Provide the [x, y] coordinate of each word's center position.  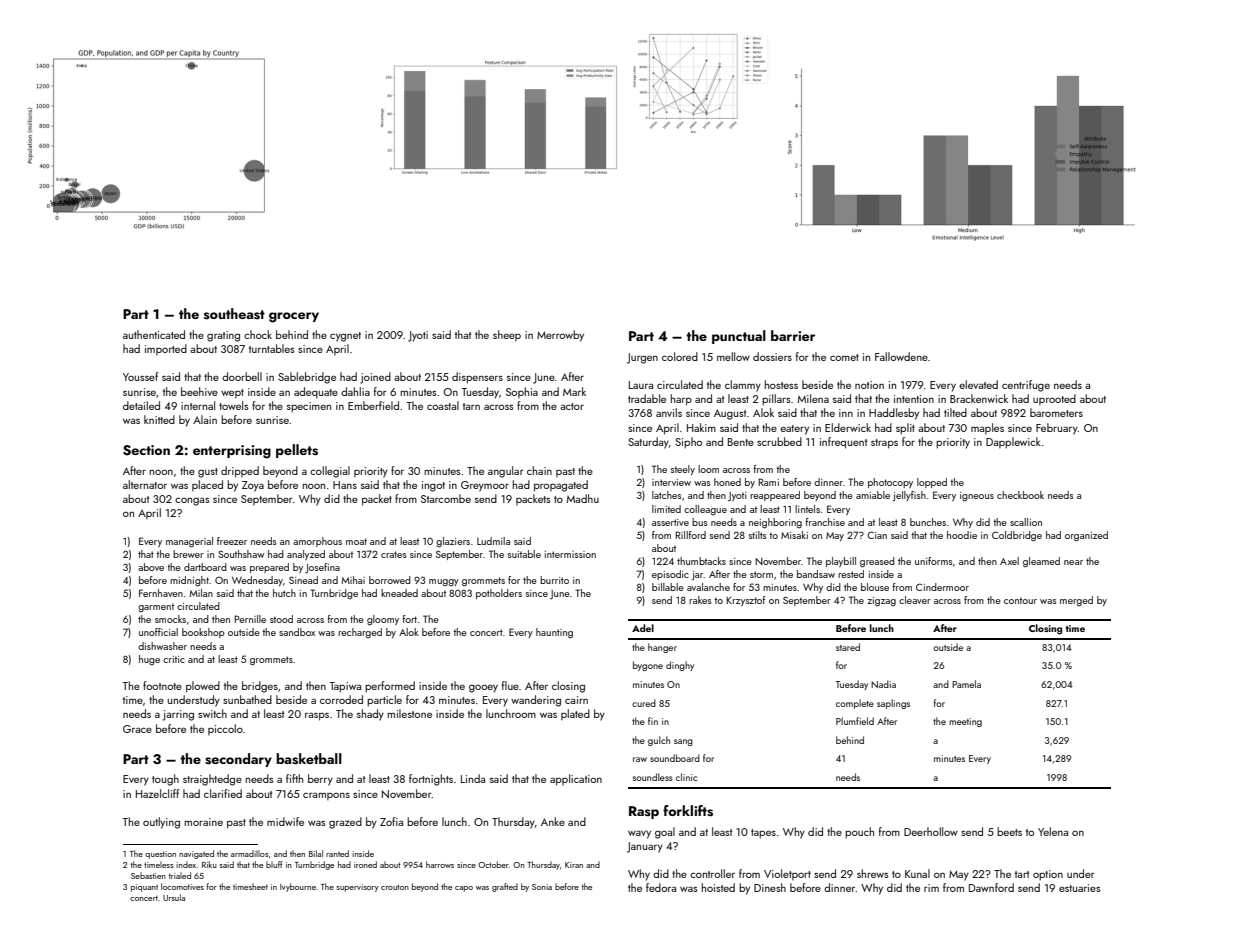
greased [877, 562]
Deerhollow [931, 831]
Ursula [174, 897]
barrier [793, 335]
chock [258, 334]
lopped [932, 483]
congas [192, 502]
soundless [653, 777]
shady [370, 715]
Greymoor [485, 486]
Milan [201, 593]
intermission [570, 554]
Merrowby [560, 336]
